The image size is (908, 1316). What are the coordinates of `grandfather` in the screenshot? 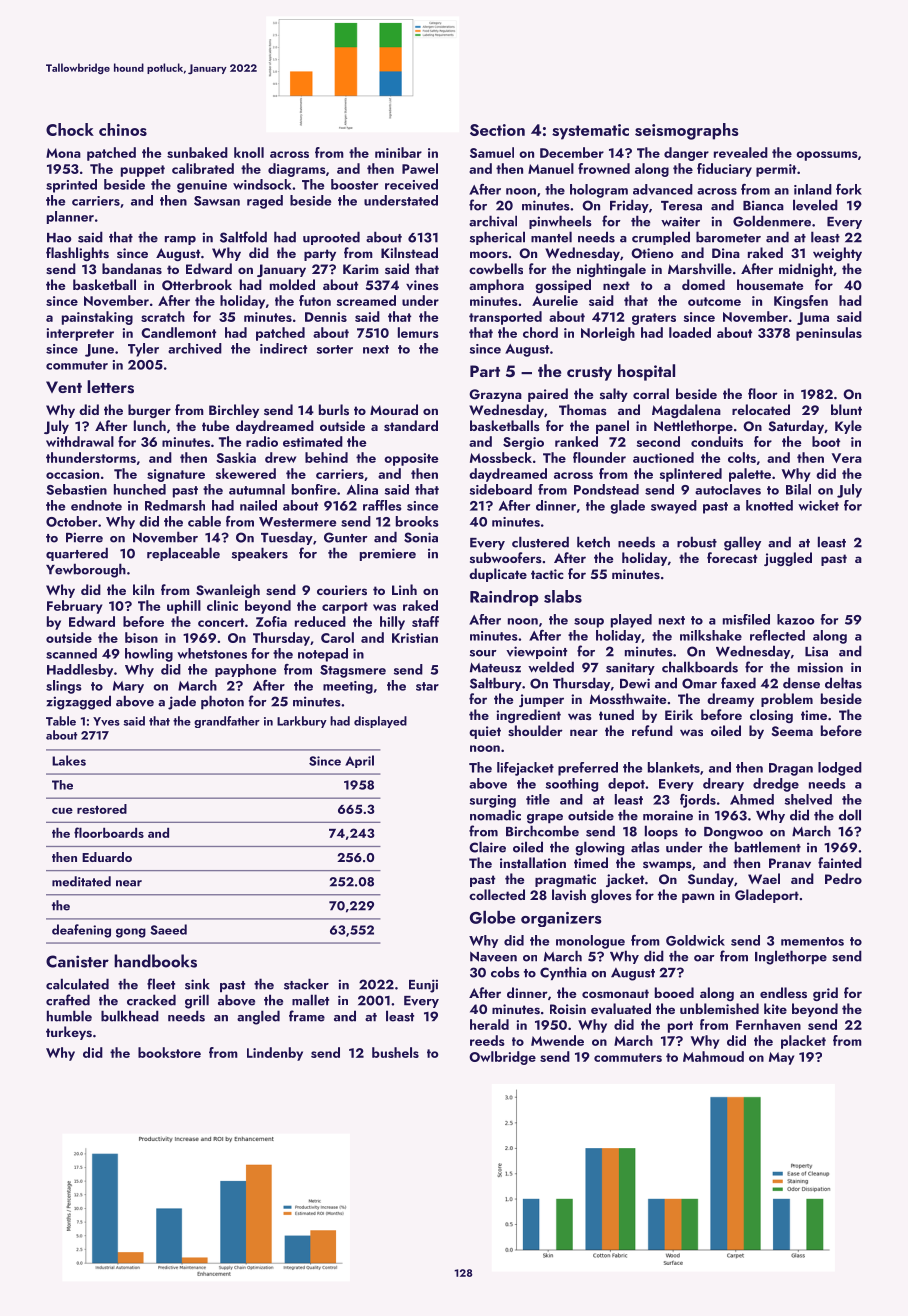 It's located at (227, 722).
